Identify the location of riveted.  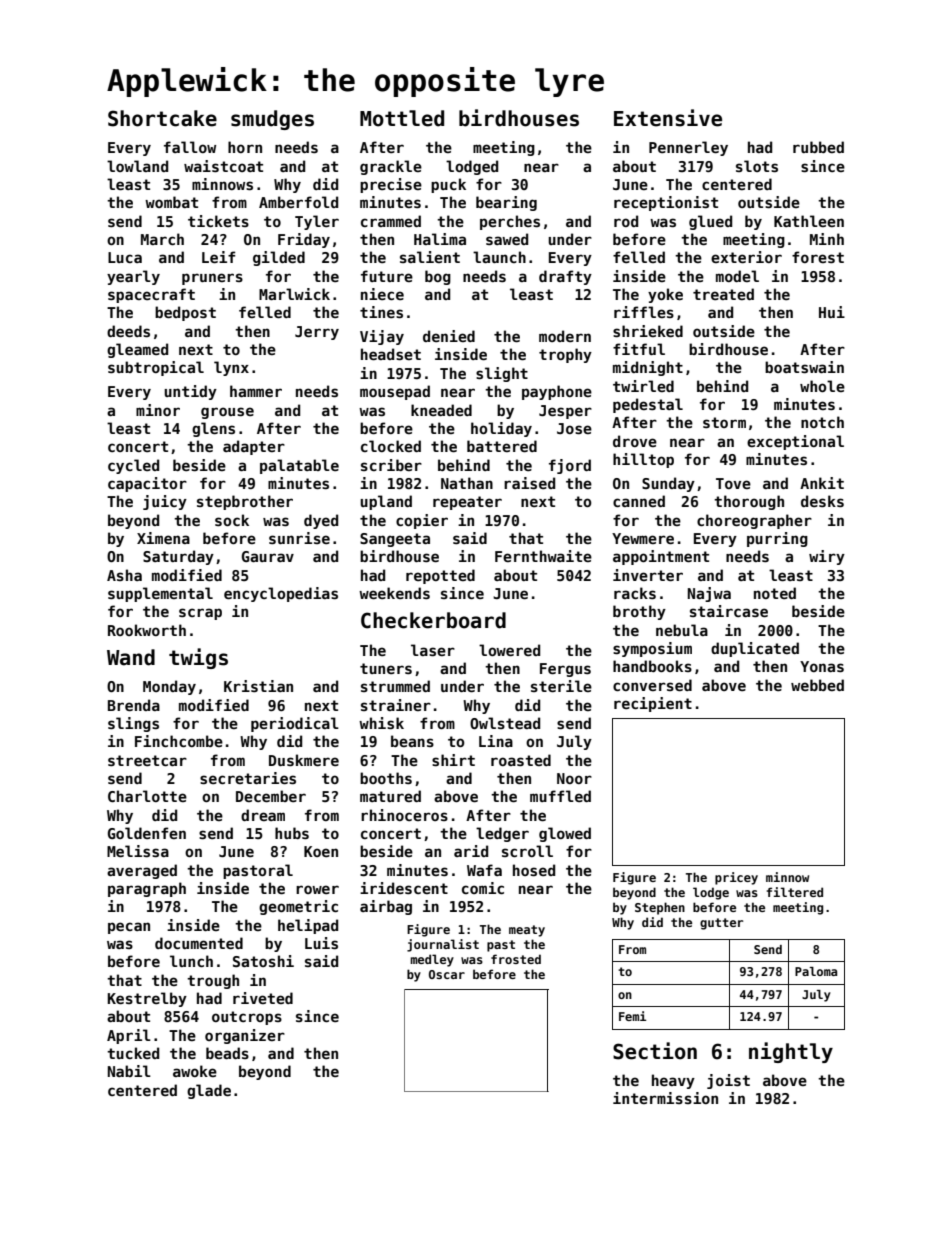
(263, 998).
